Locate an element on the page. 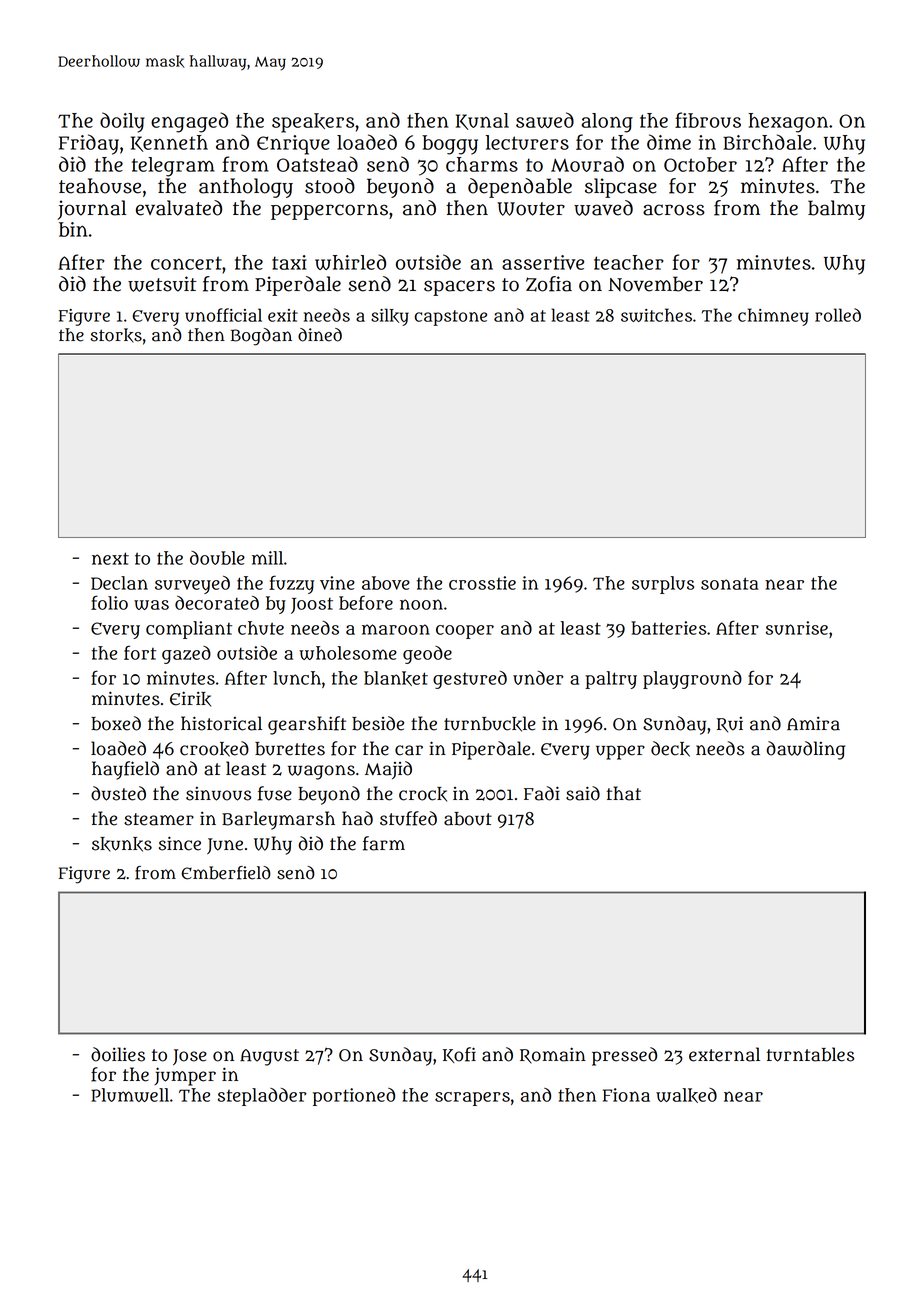 This document has width=924, height=1314. sonata is located at coordinates (730, 583).
